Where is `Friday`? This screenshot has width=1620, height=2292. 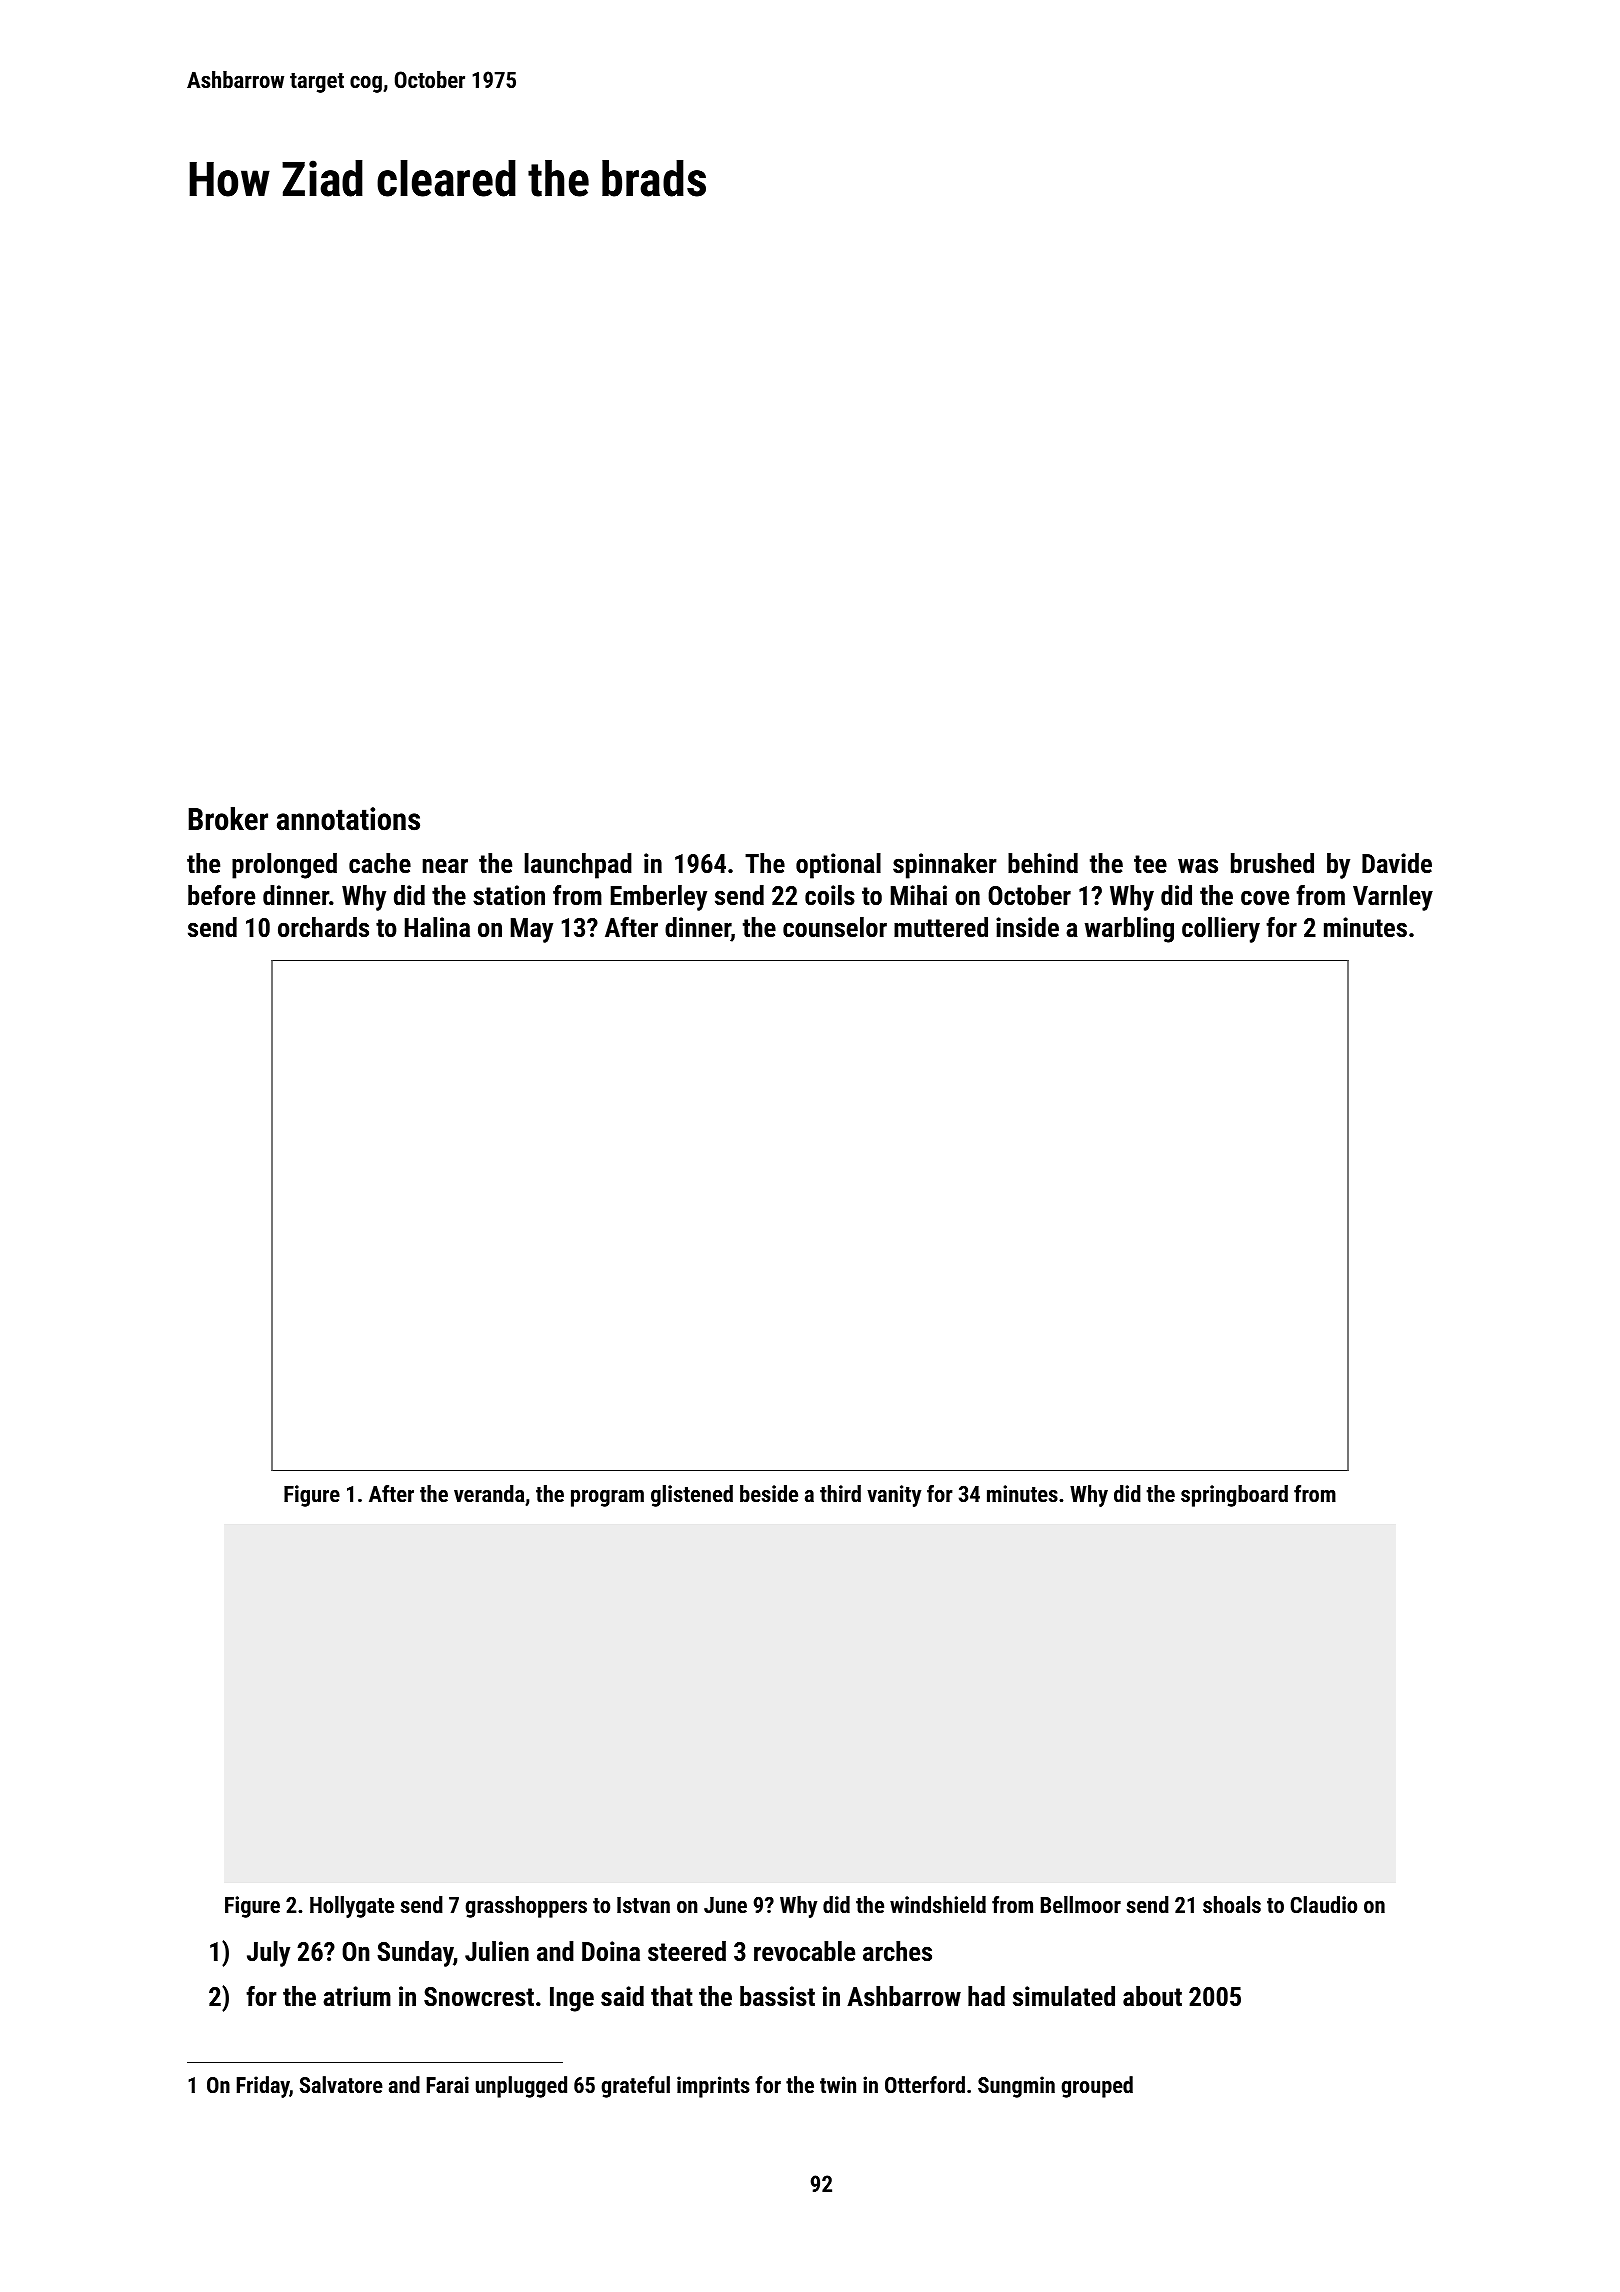
Friday is located at coordinates (263, 2087).
